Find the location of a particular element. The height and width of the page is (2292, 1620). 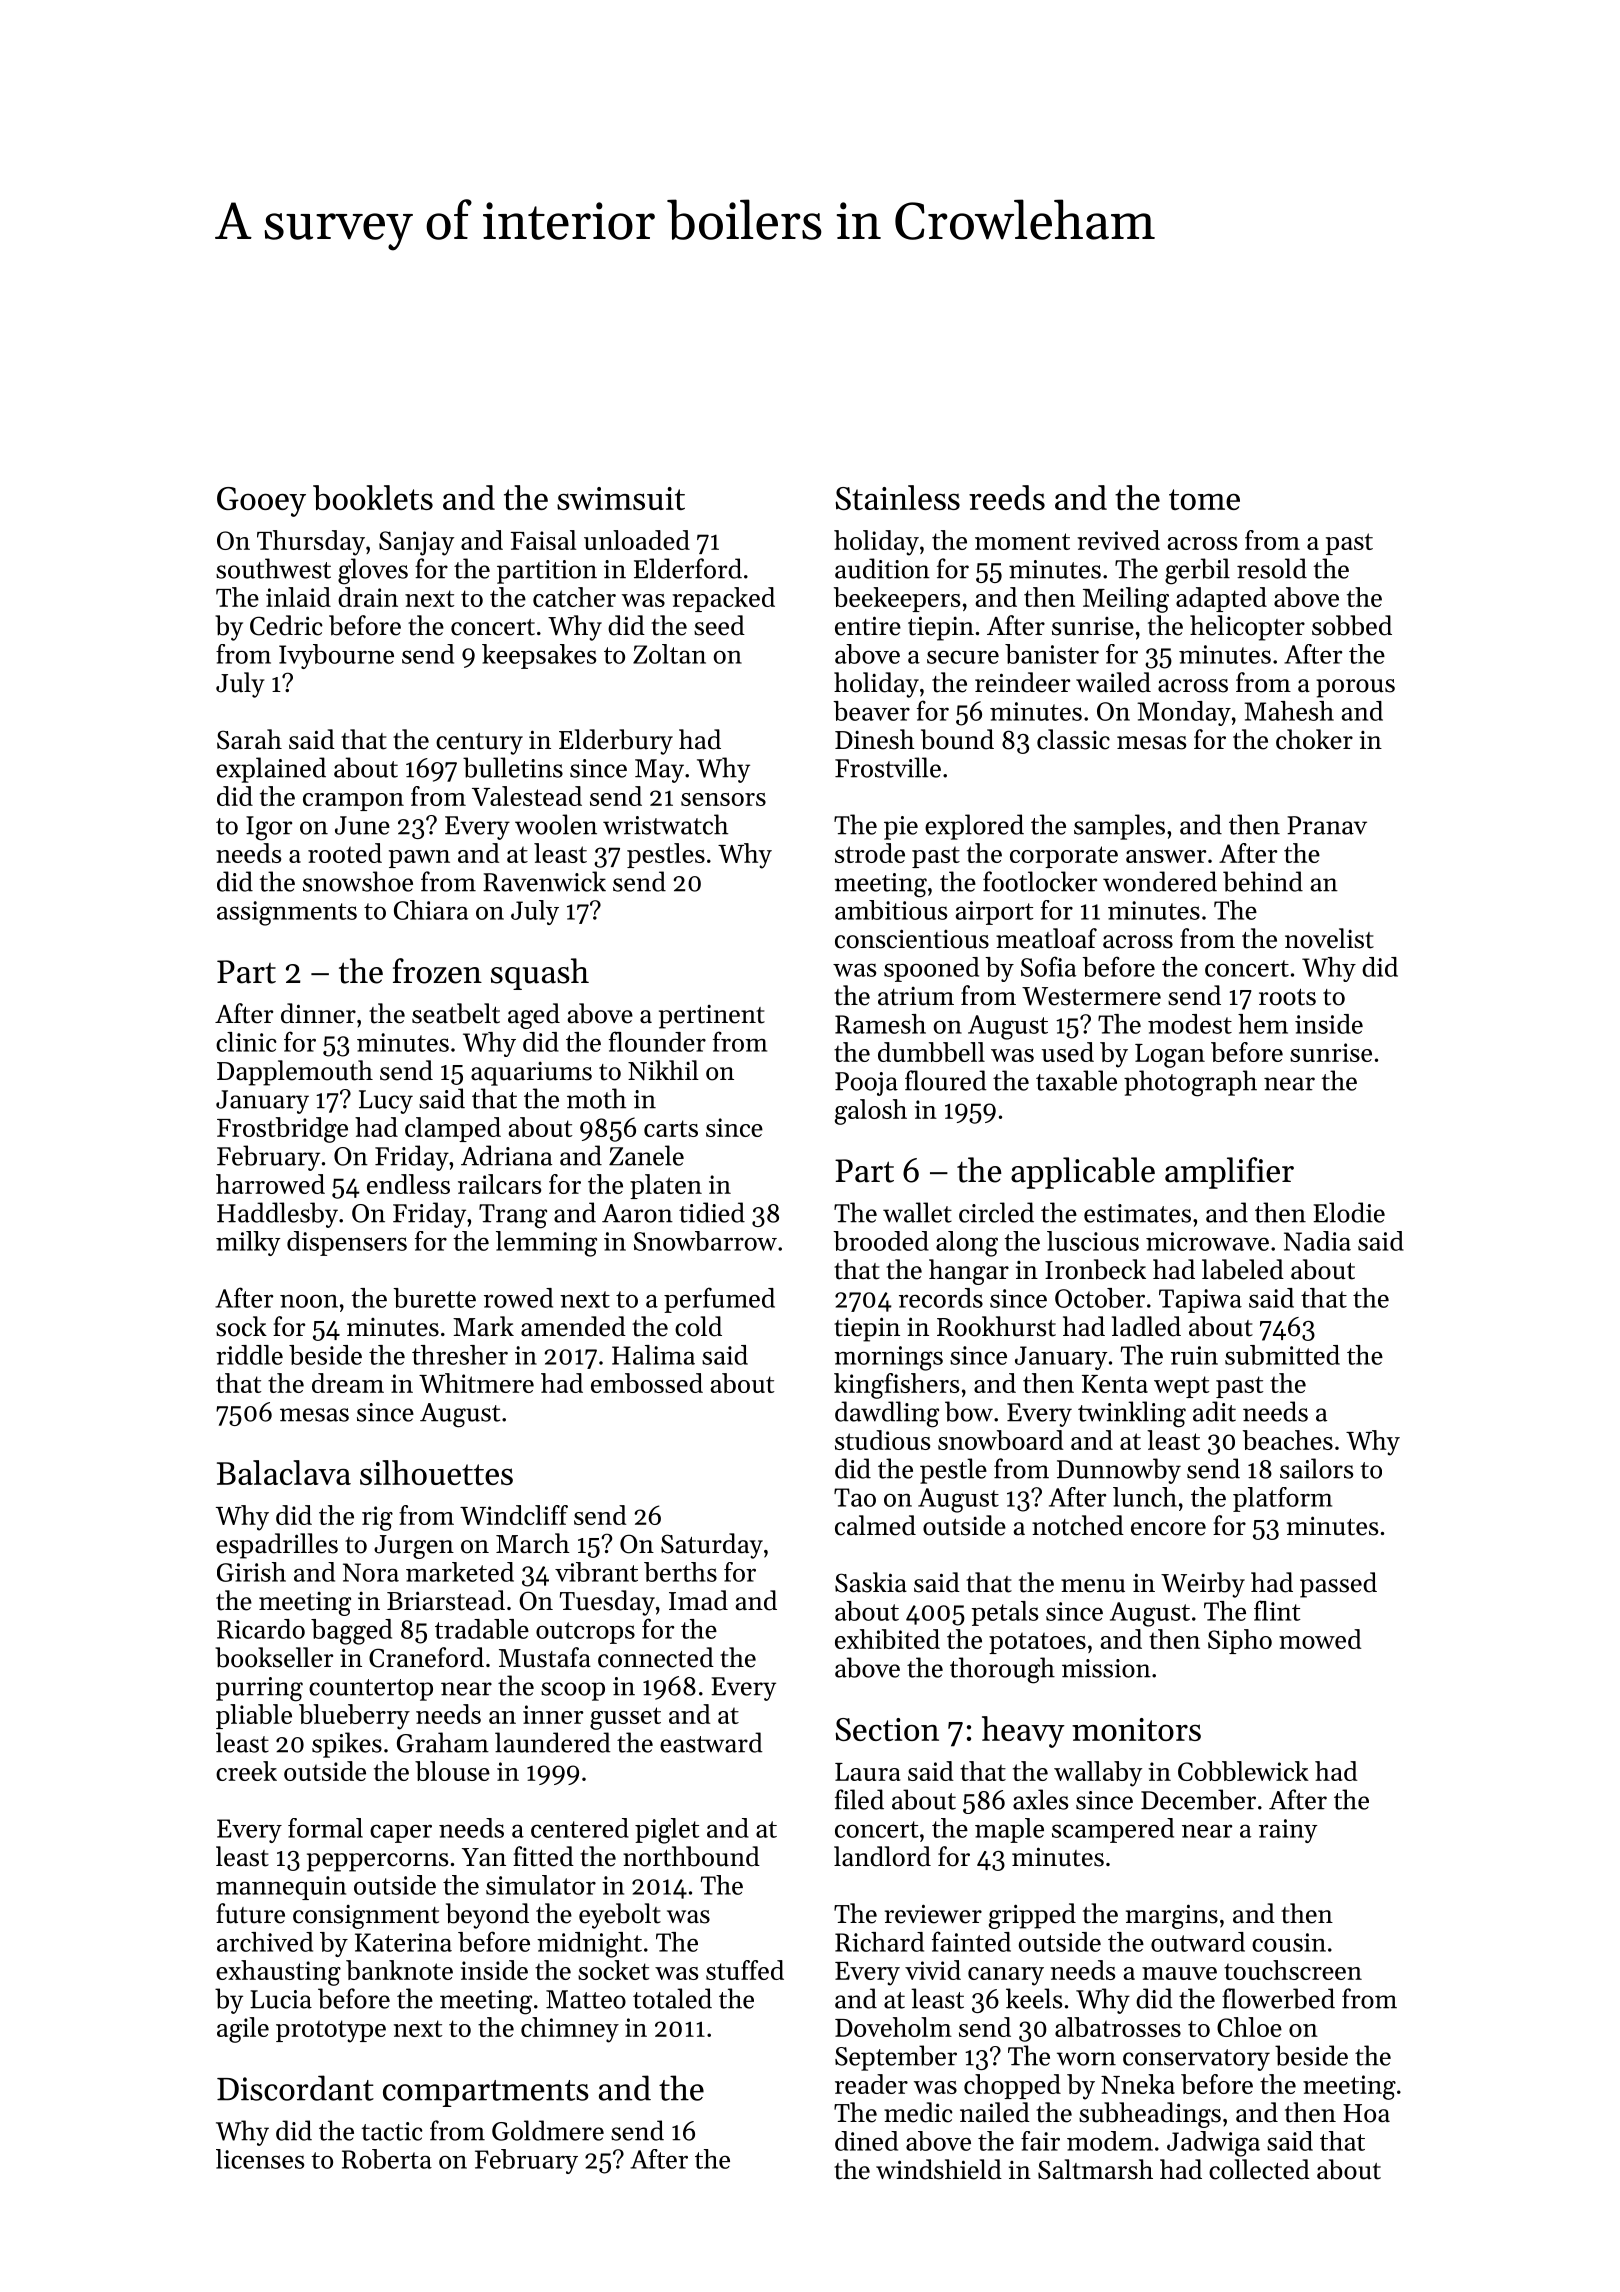

endless is located at coordinates (408, 1184).
